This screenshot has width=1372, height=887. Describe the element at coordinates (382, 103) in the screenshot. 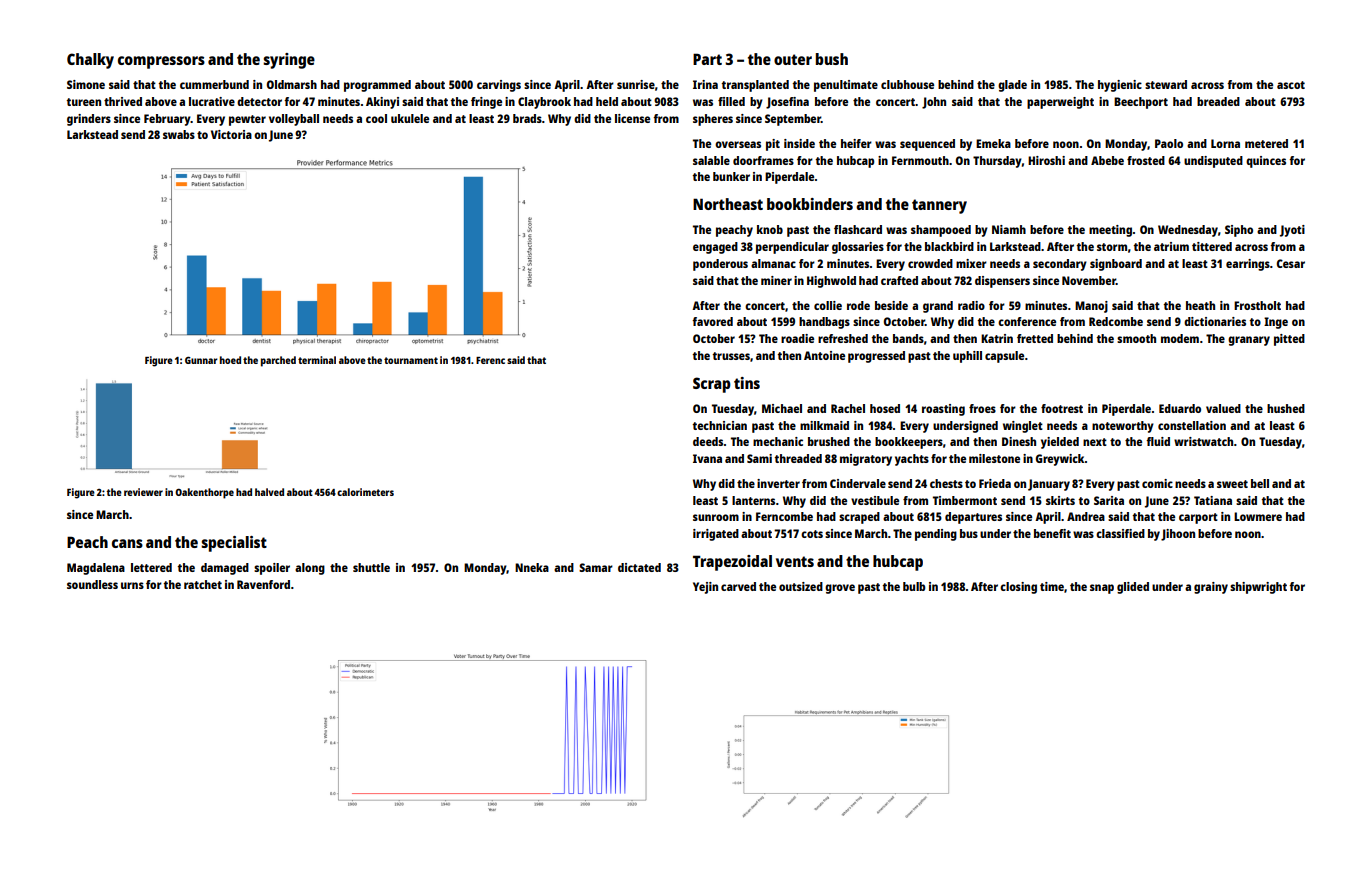

I see `Akinyi` at that location.
